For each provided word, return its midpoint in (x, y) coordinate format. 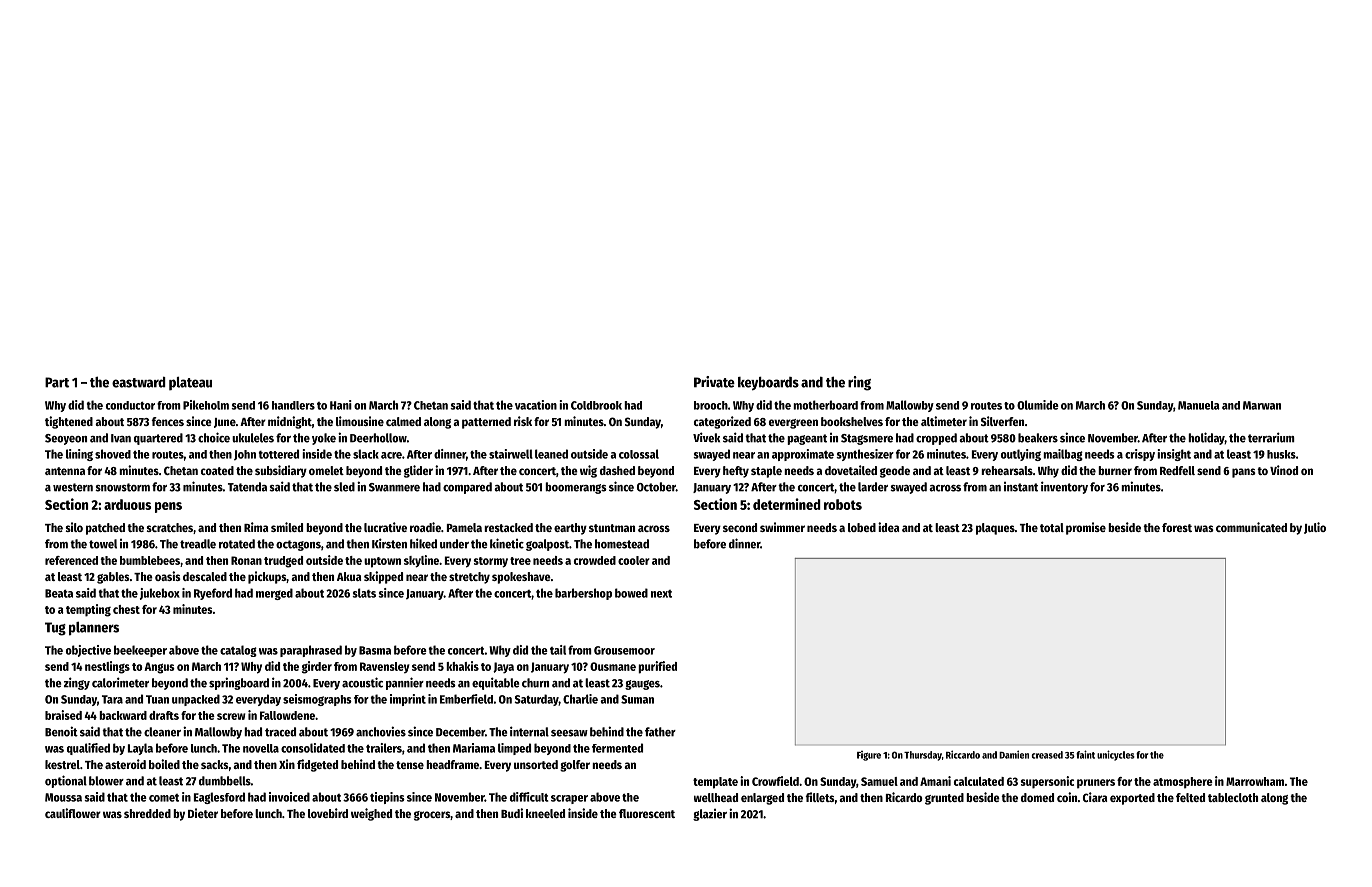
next (661, 594)
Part (57, 382)
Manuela (1199, 405)
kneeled (545, 813)
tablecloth (1233, 797)
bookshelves (852, 421)
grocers (432, 816)
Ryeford (213, 594)
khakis (462, 666)
